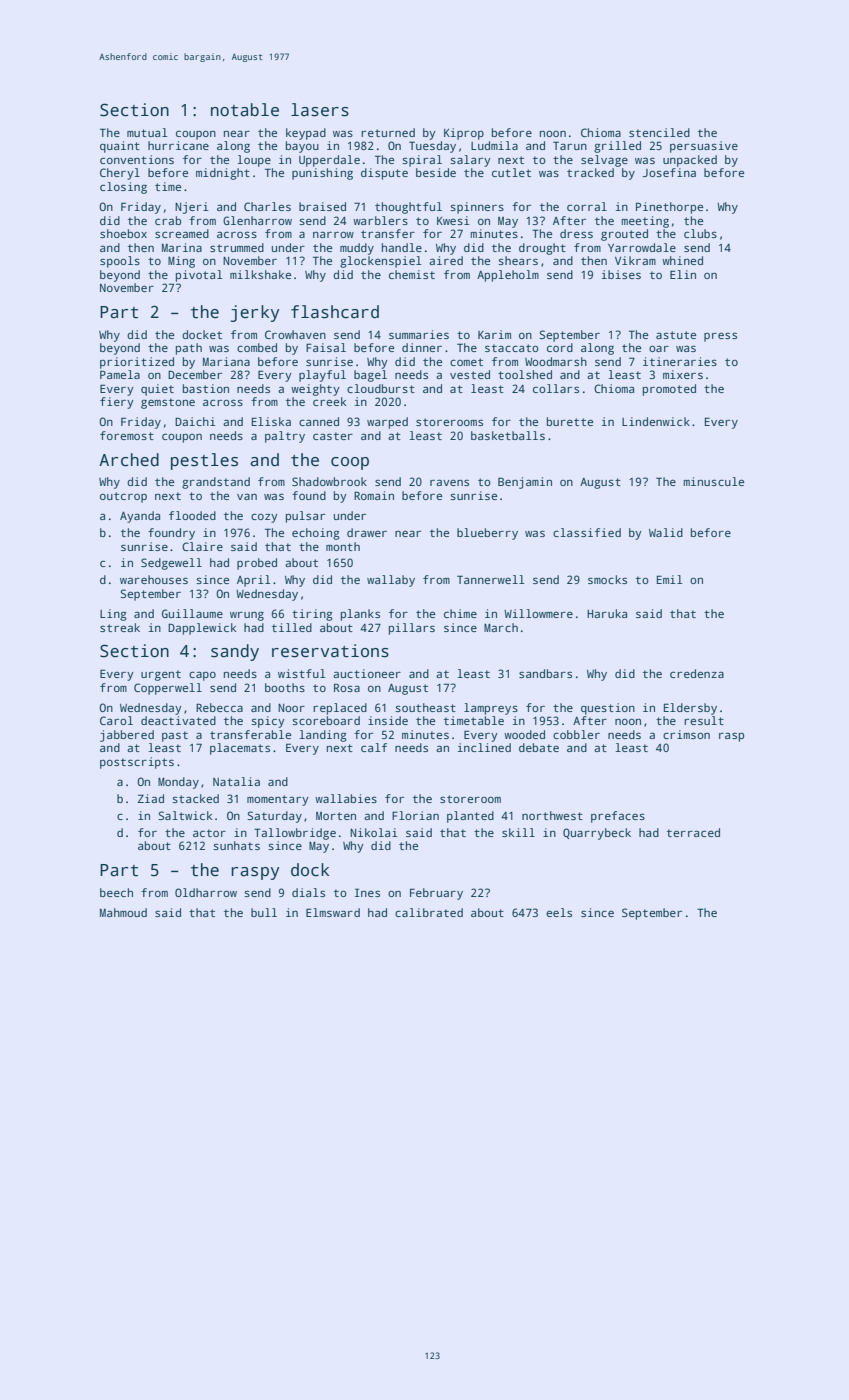 The height and width of the screenshot is (1400, 849). Describe the element at coordinates (255, 313) in the screenshot. I see `jerky` at that location.
